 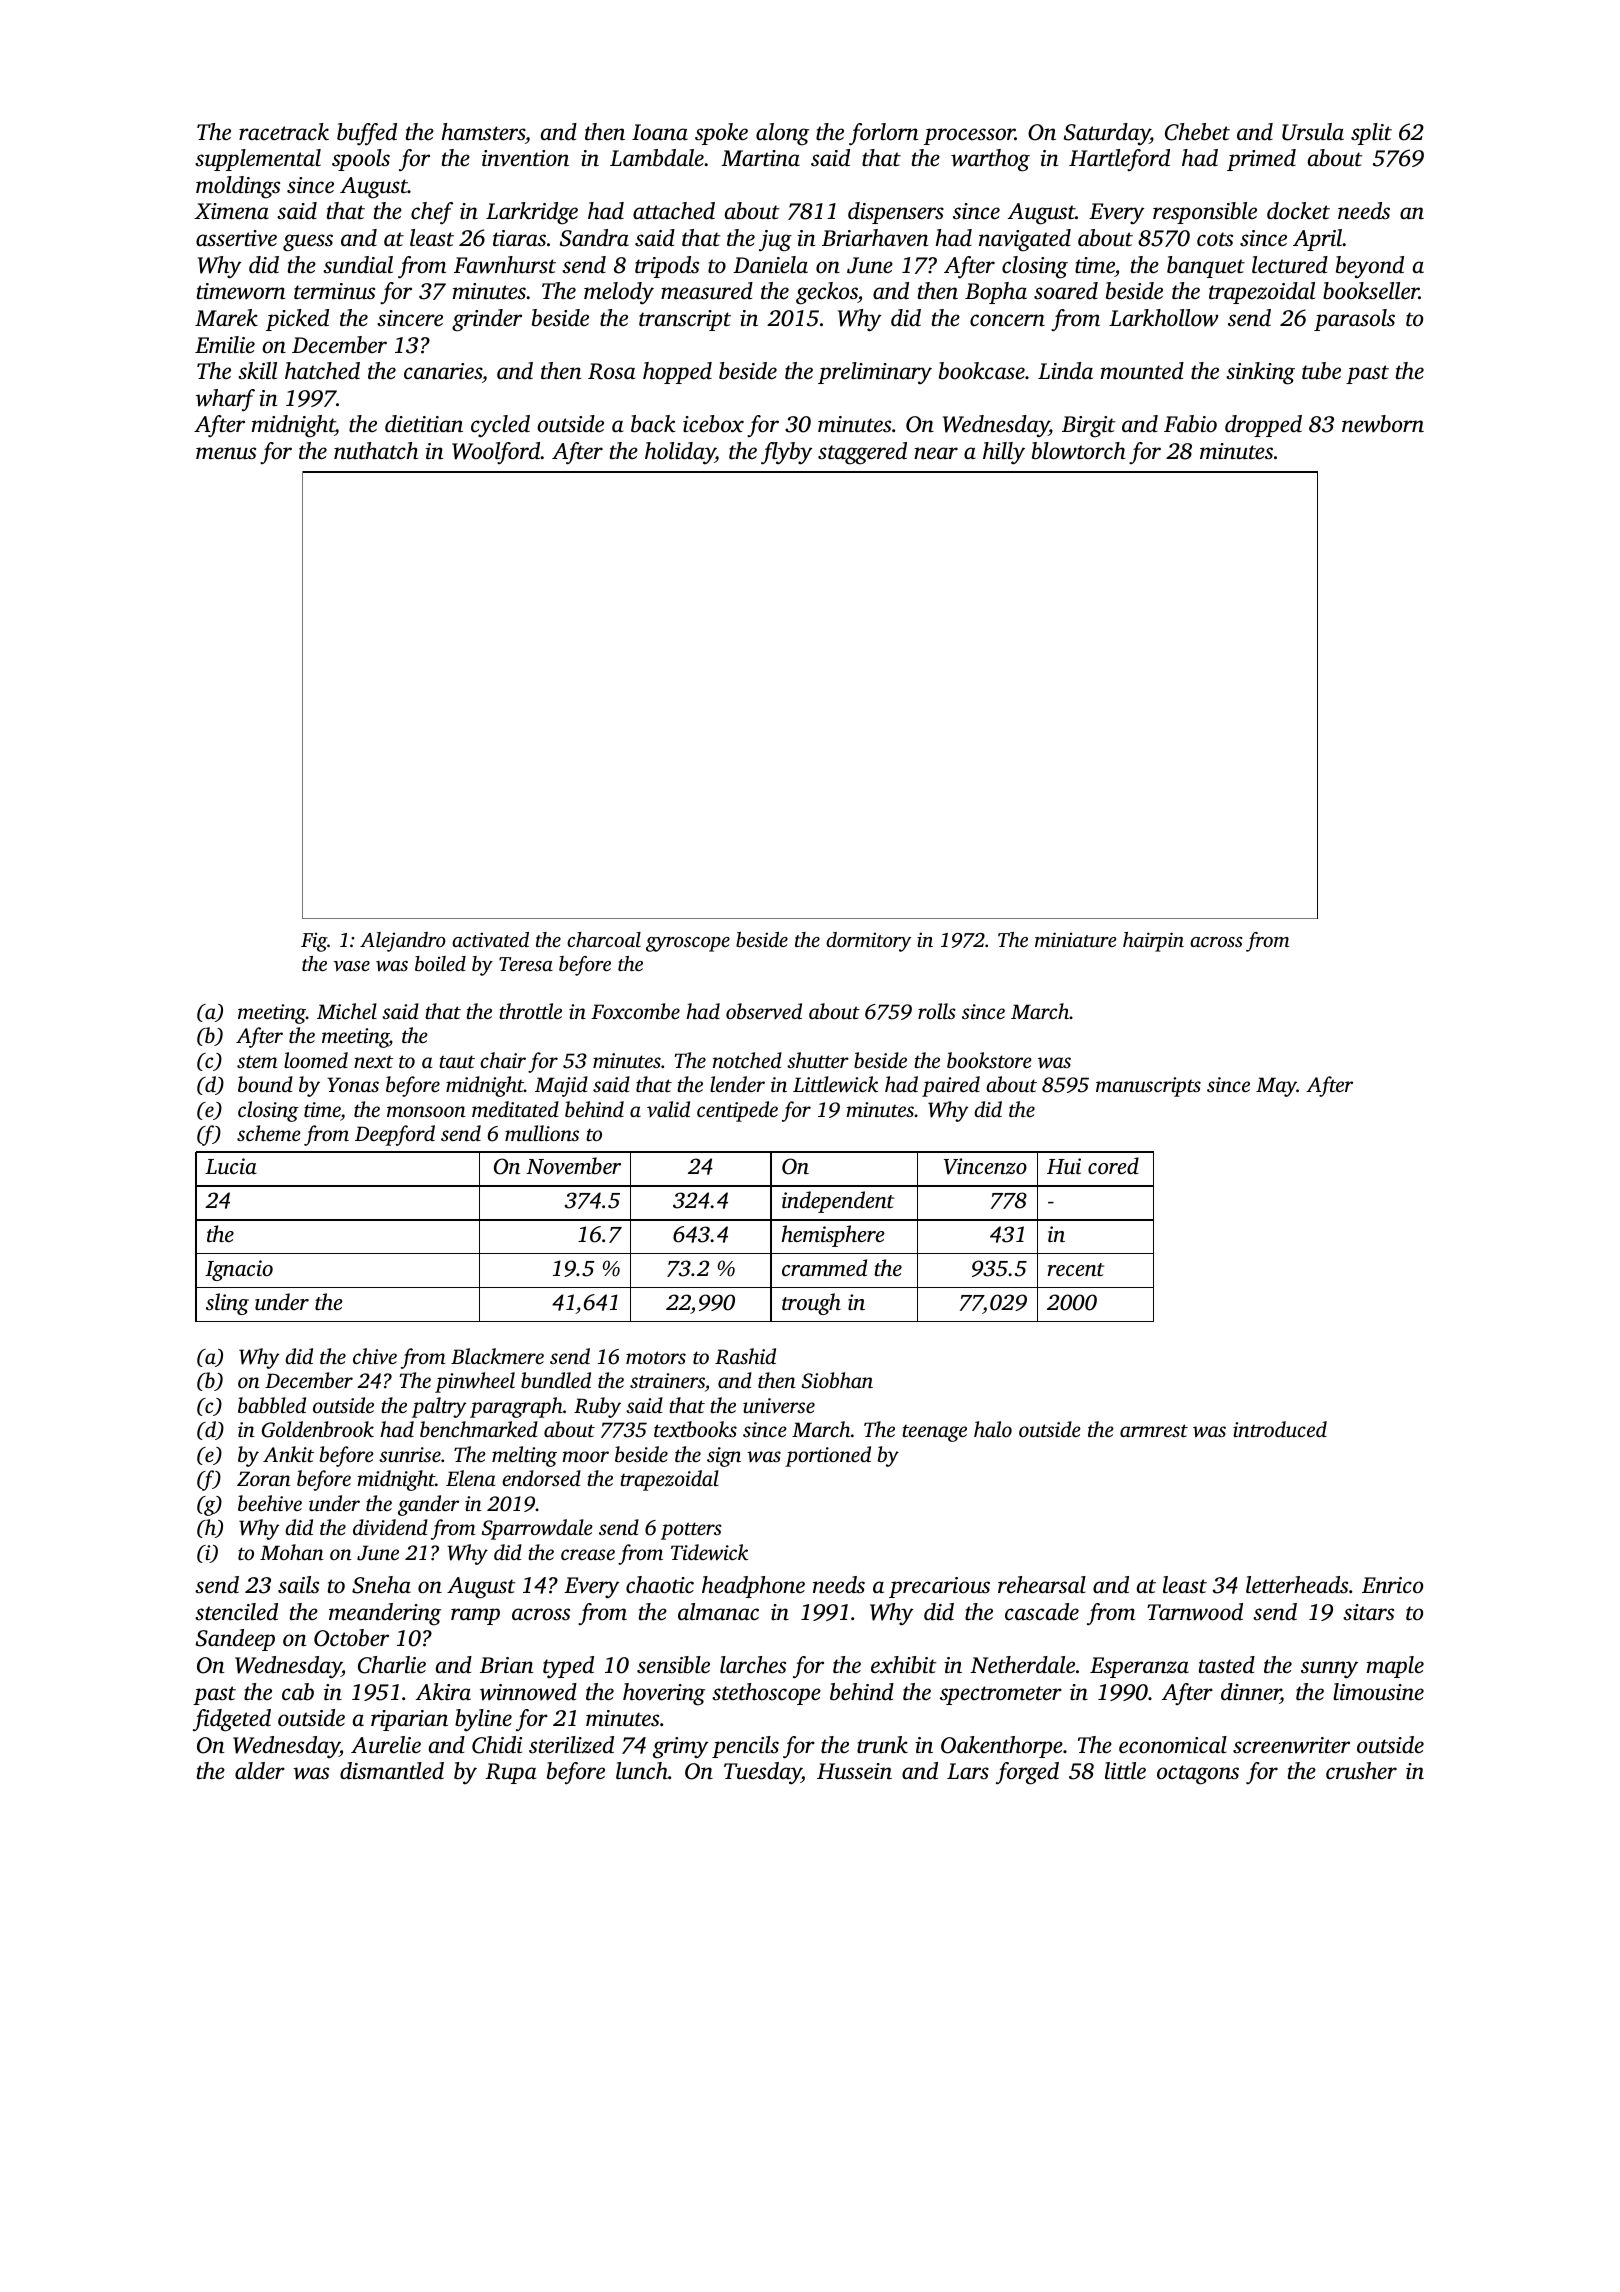 I want to click on dormitory, so click(x=868, y=942).
